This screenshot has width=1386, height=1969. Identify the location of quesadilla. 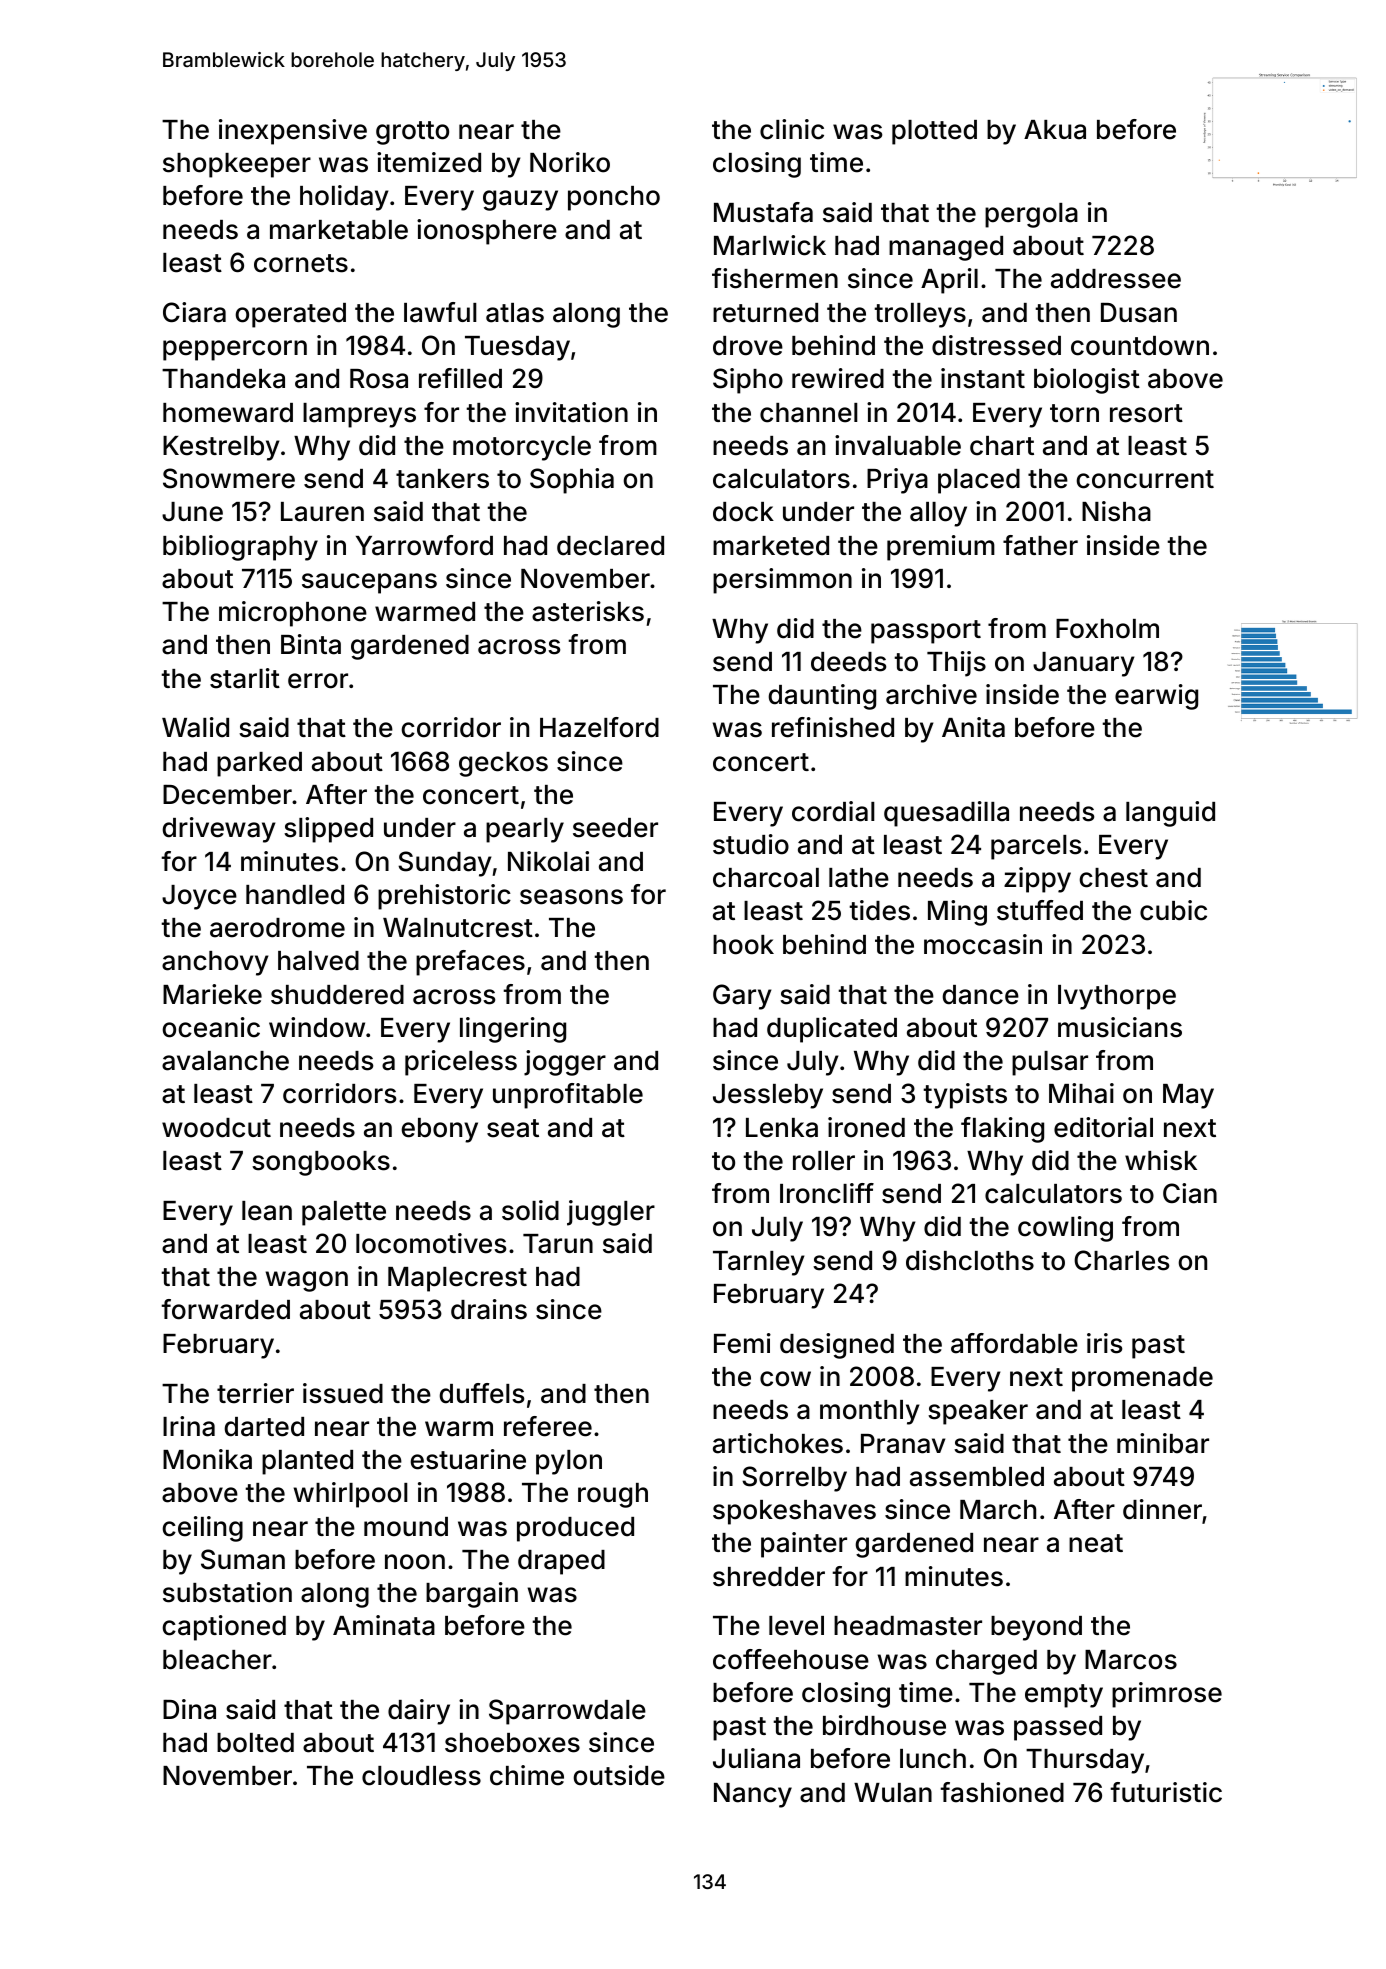
(946, 814).
